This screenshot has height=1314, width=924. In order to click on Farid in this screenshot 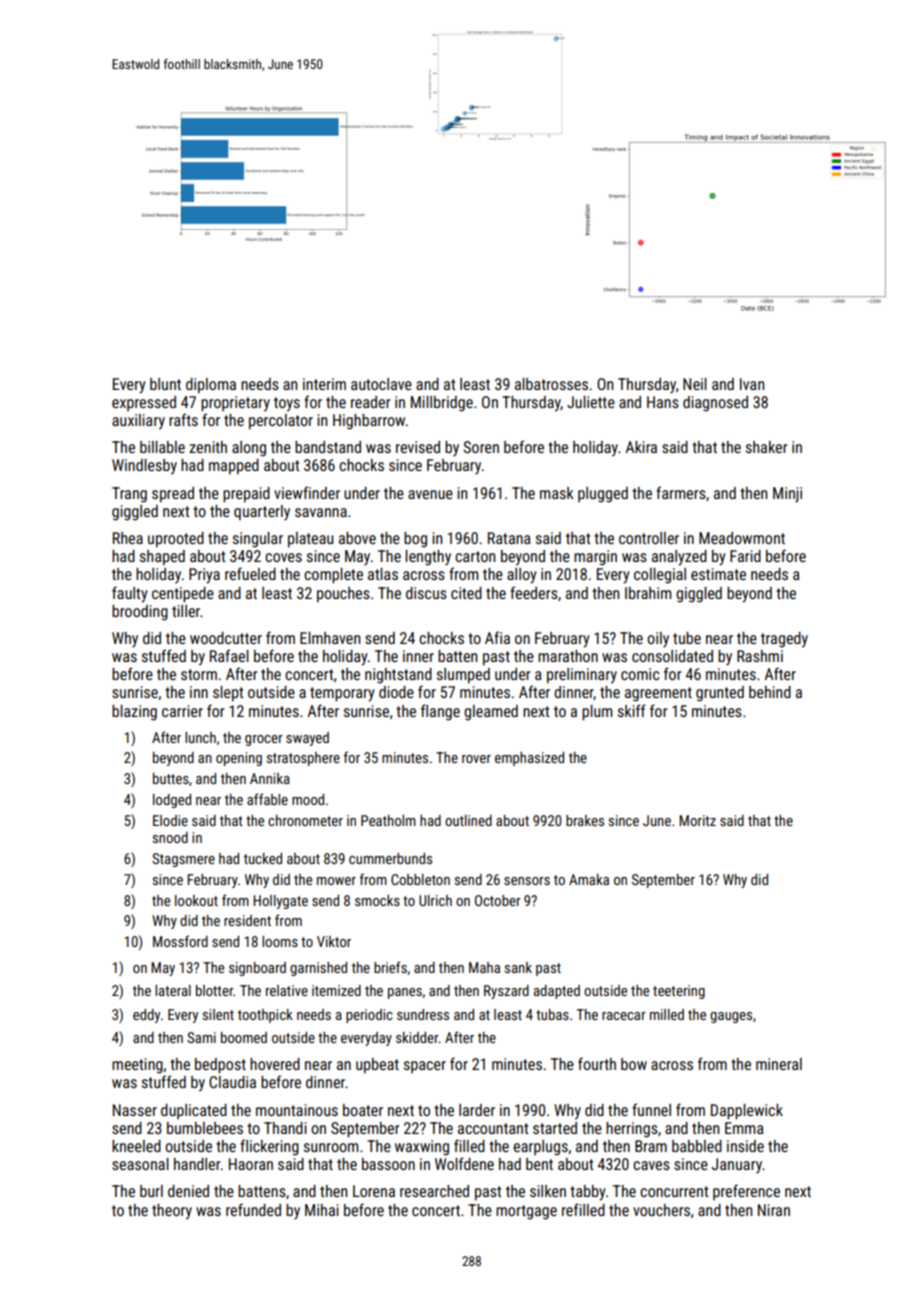, I will do `click(745, 556)`.
